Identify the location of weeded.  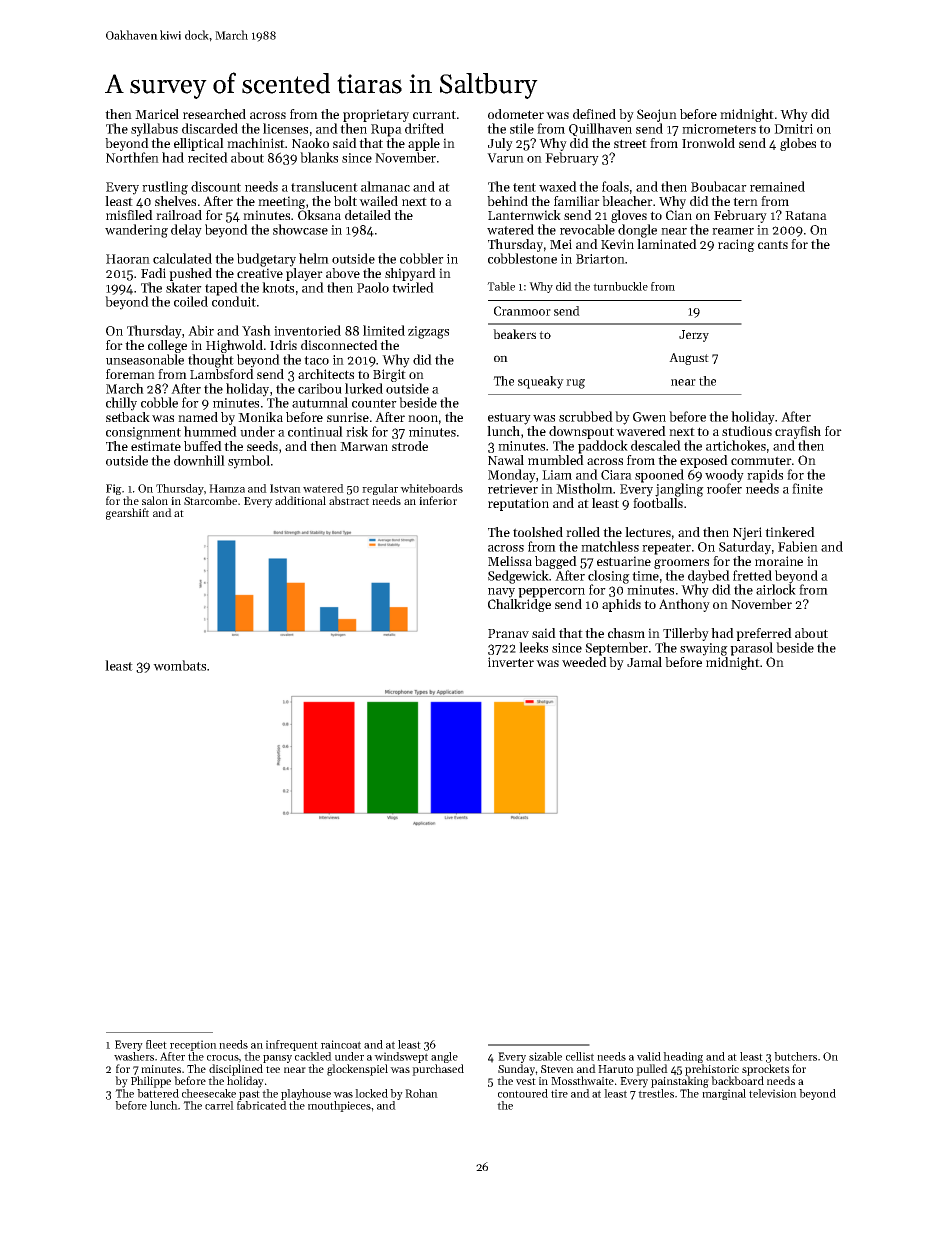
(584, 662).
